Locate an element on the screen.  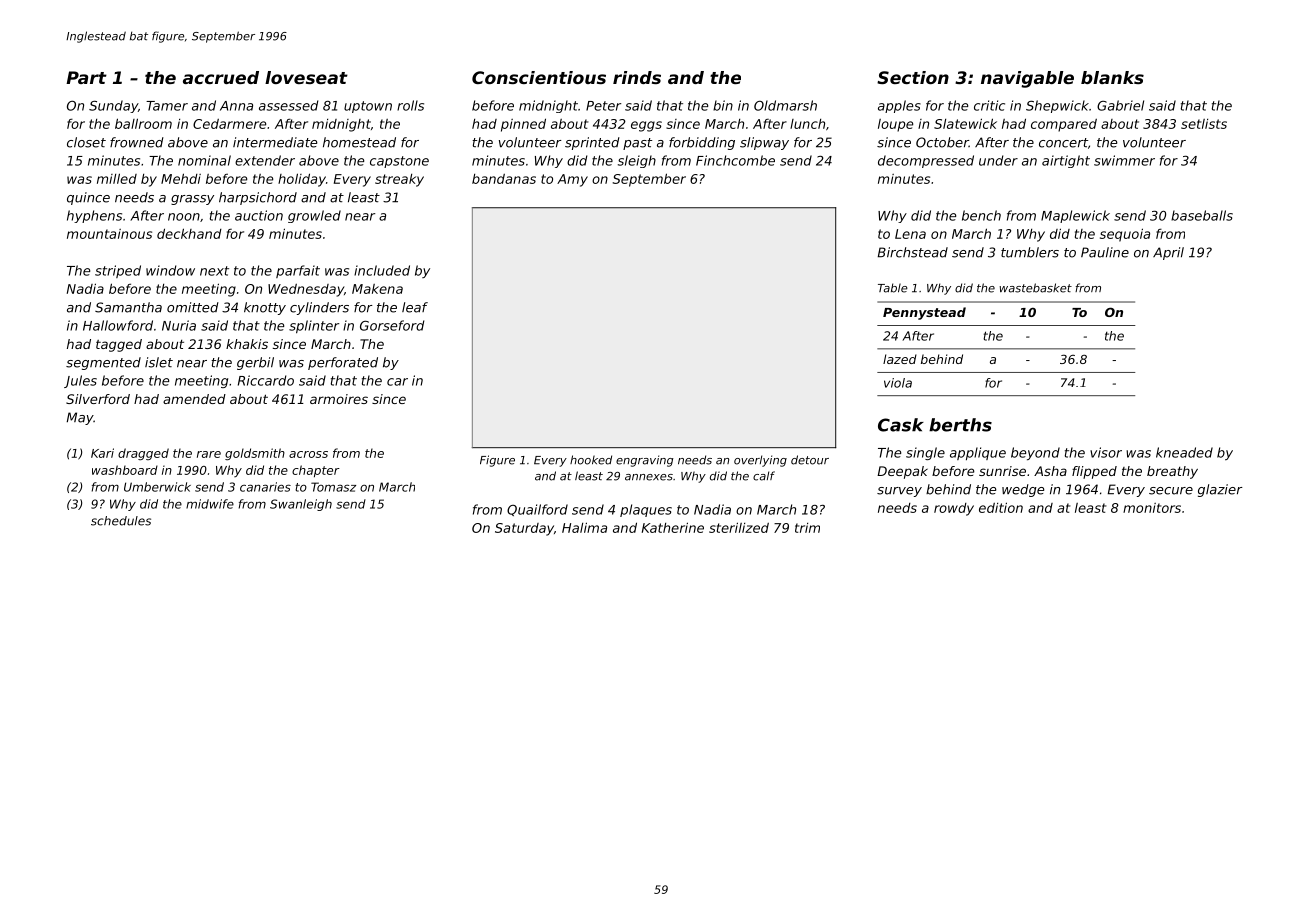
Conscientious is located at coordinates (539, 77).
